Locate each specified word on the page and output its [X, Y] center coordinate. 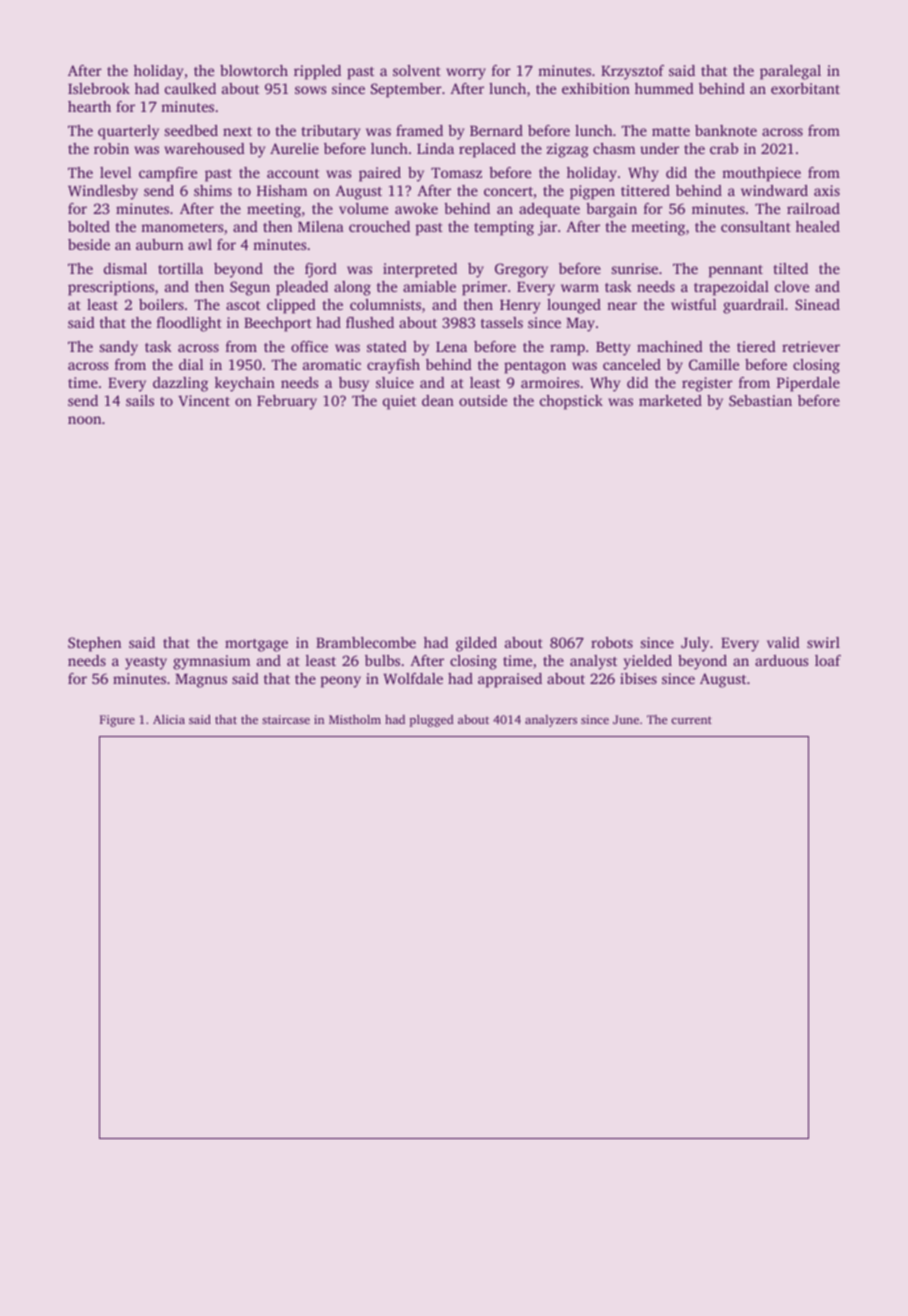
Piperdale [808, 384]
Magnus [201, 681]
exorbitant [805, 88]
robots [612, 642]
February [287, 402]
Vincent [204, 400]
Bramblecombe [366, 642]
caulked [190, 88]
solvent [417, 70]
